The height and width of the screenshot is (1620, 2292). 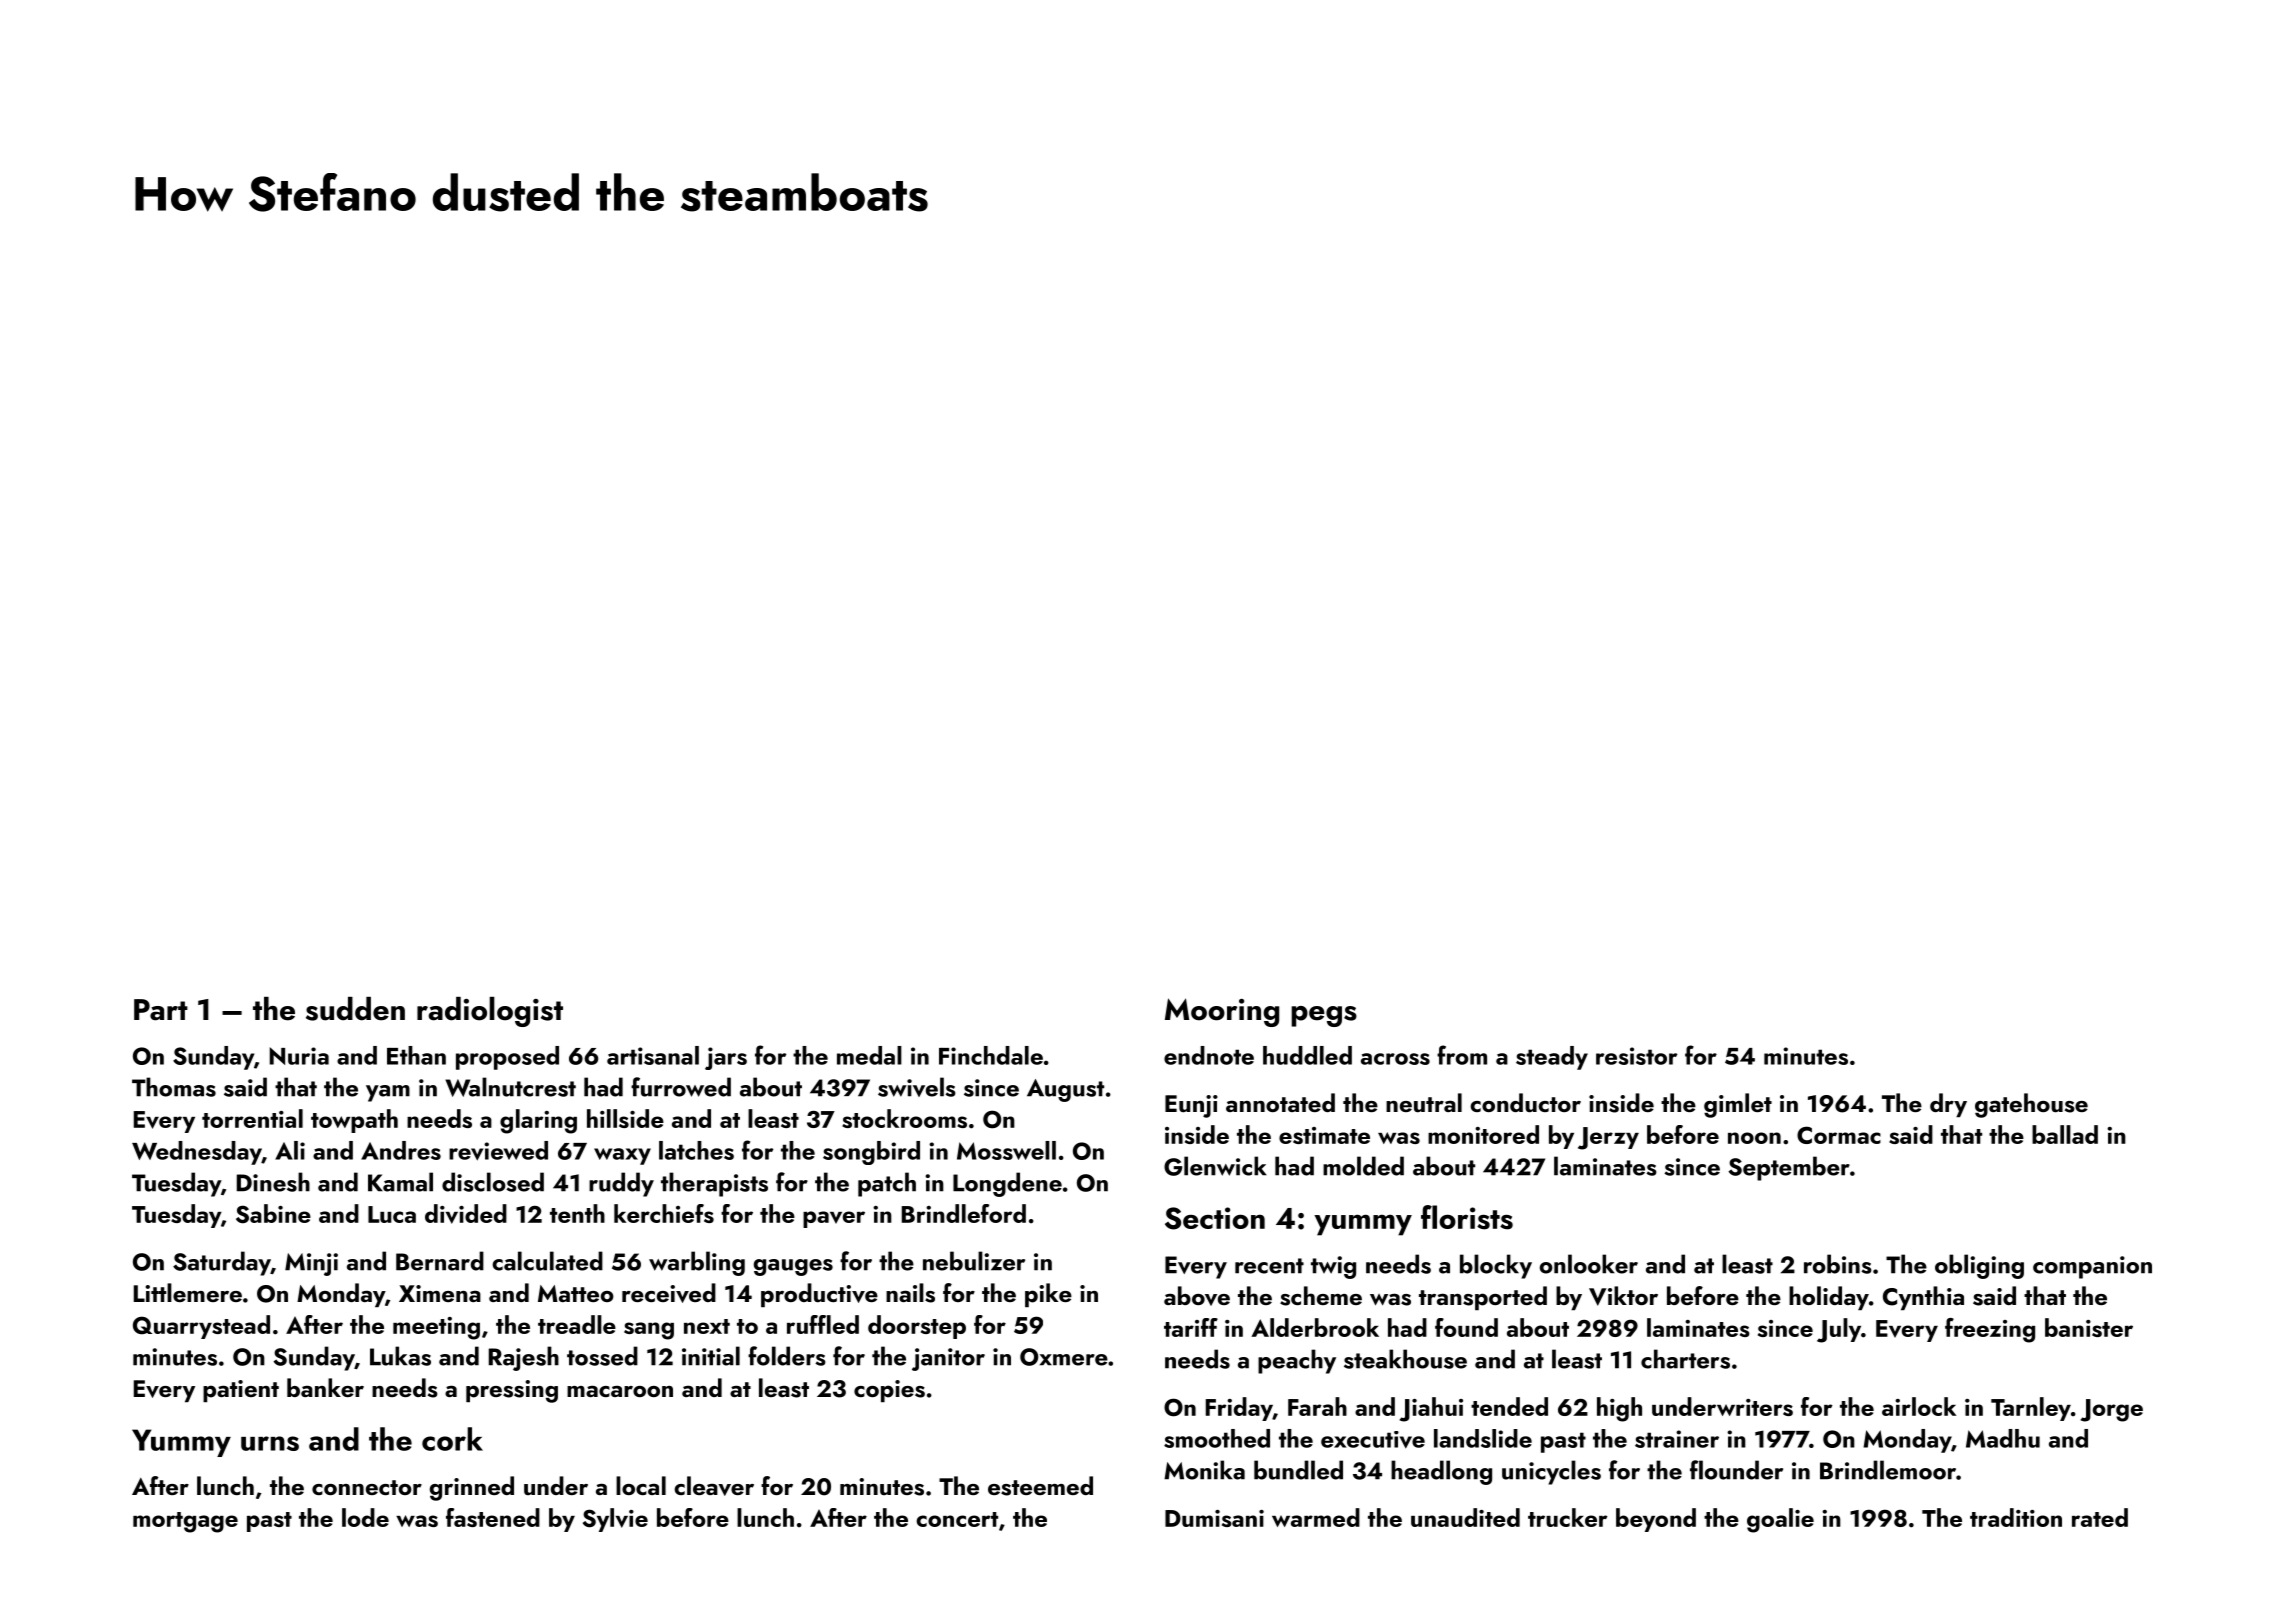 I want to click on proposed, so click(x=507, y=1058).
